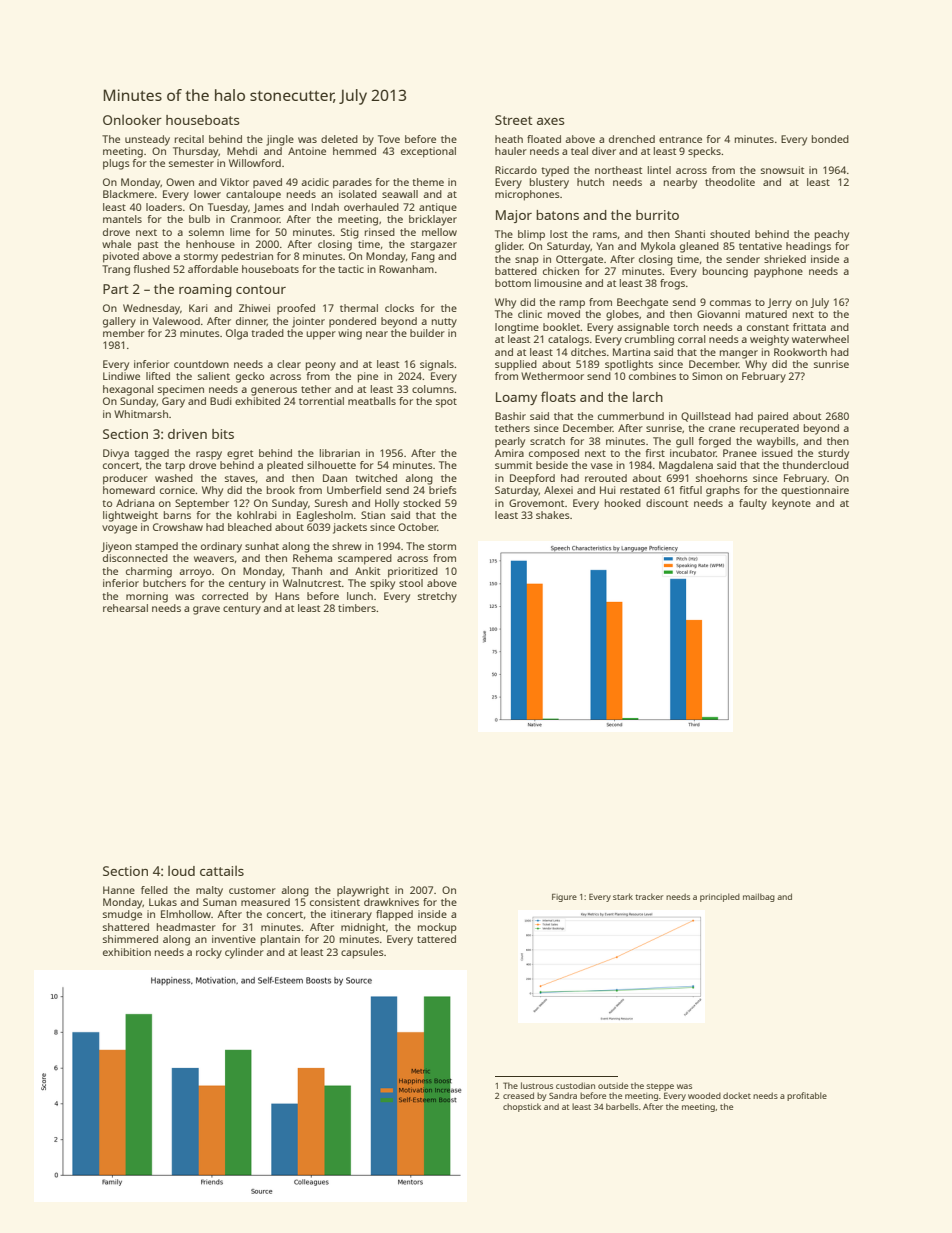  What do you see at coordinates (237, 334) in the page?
I see `Olga` at bounding box center [237, 334].
